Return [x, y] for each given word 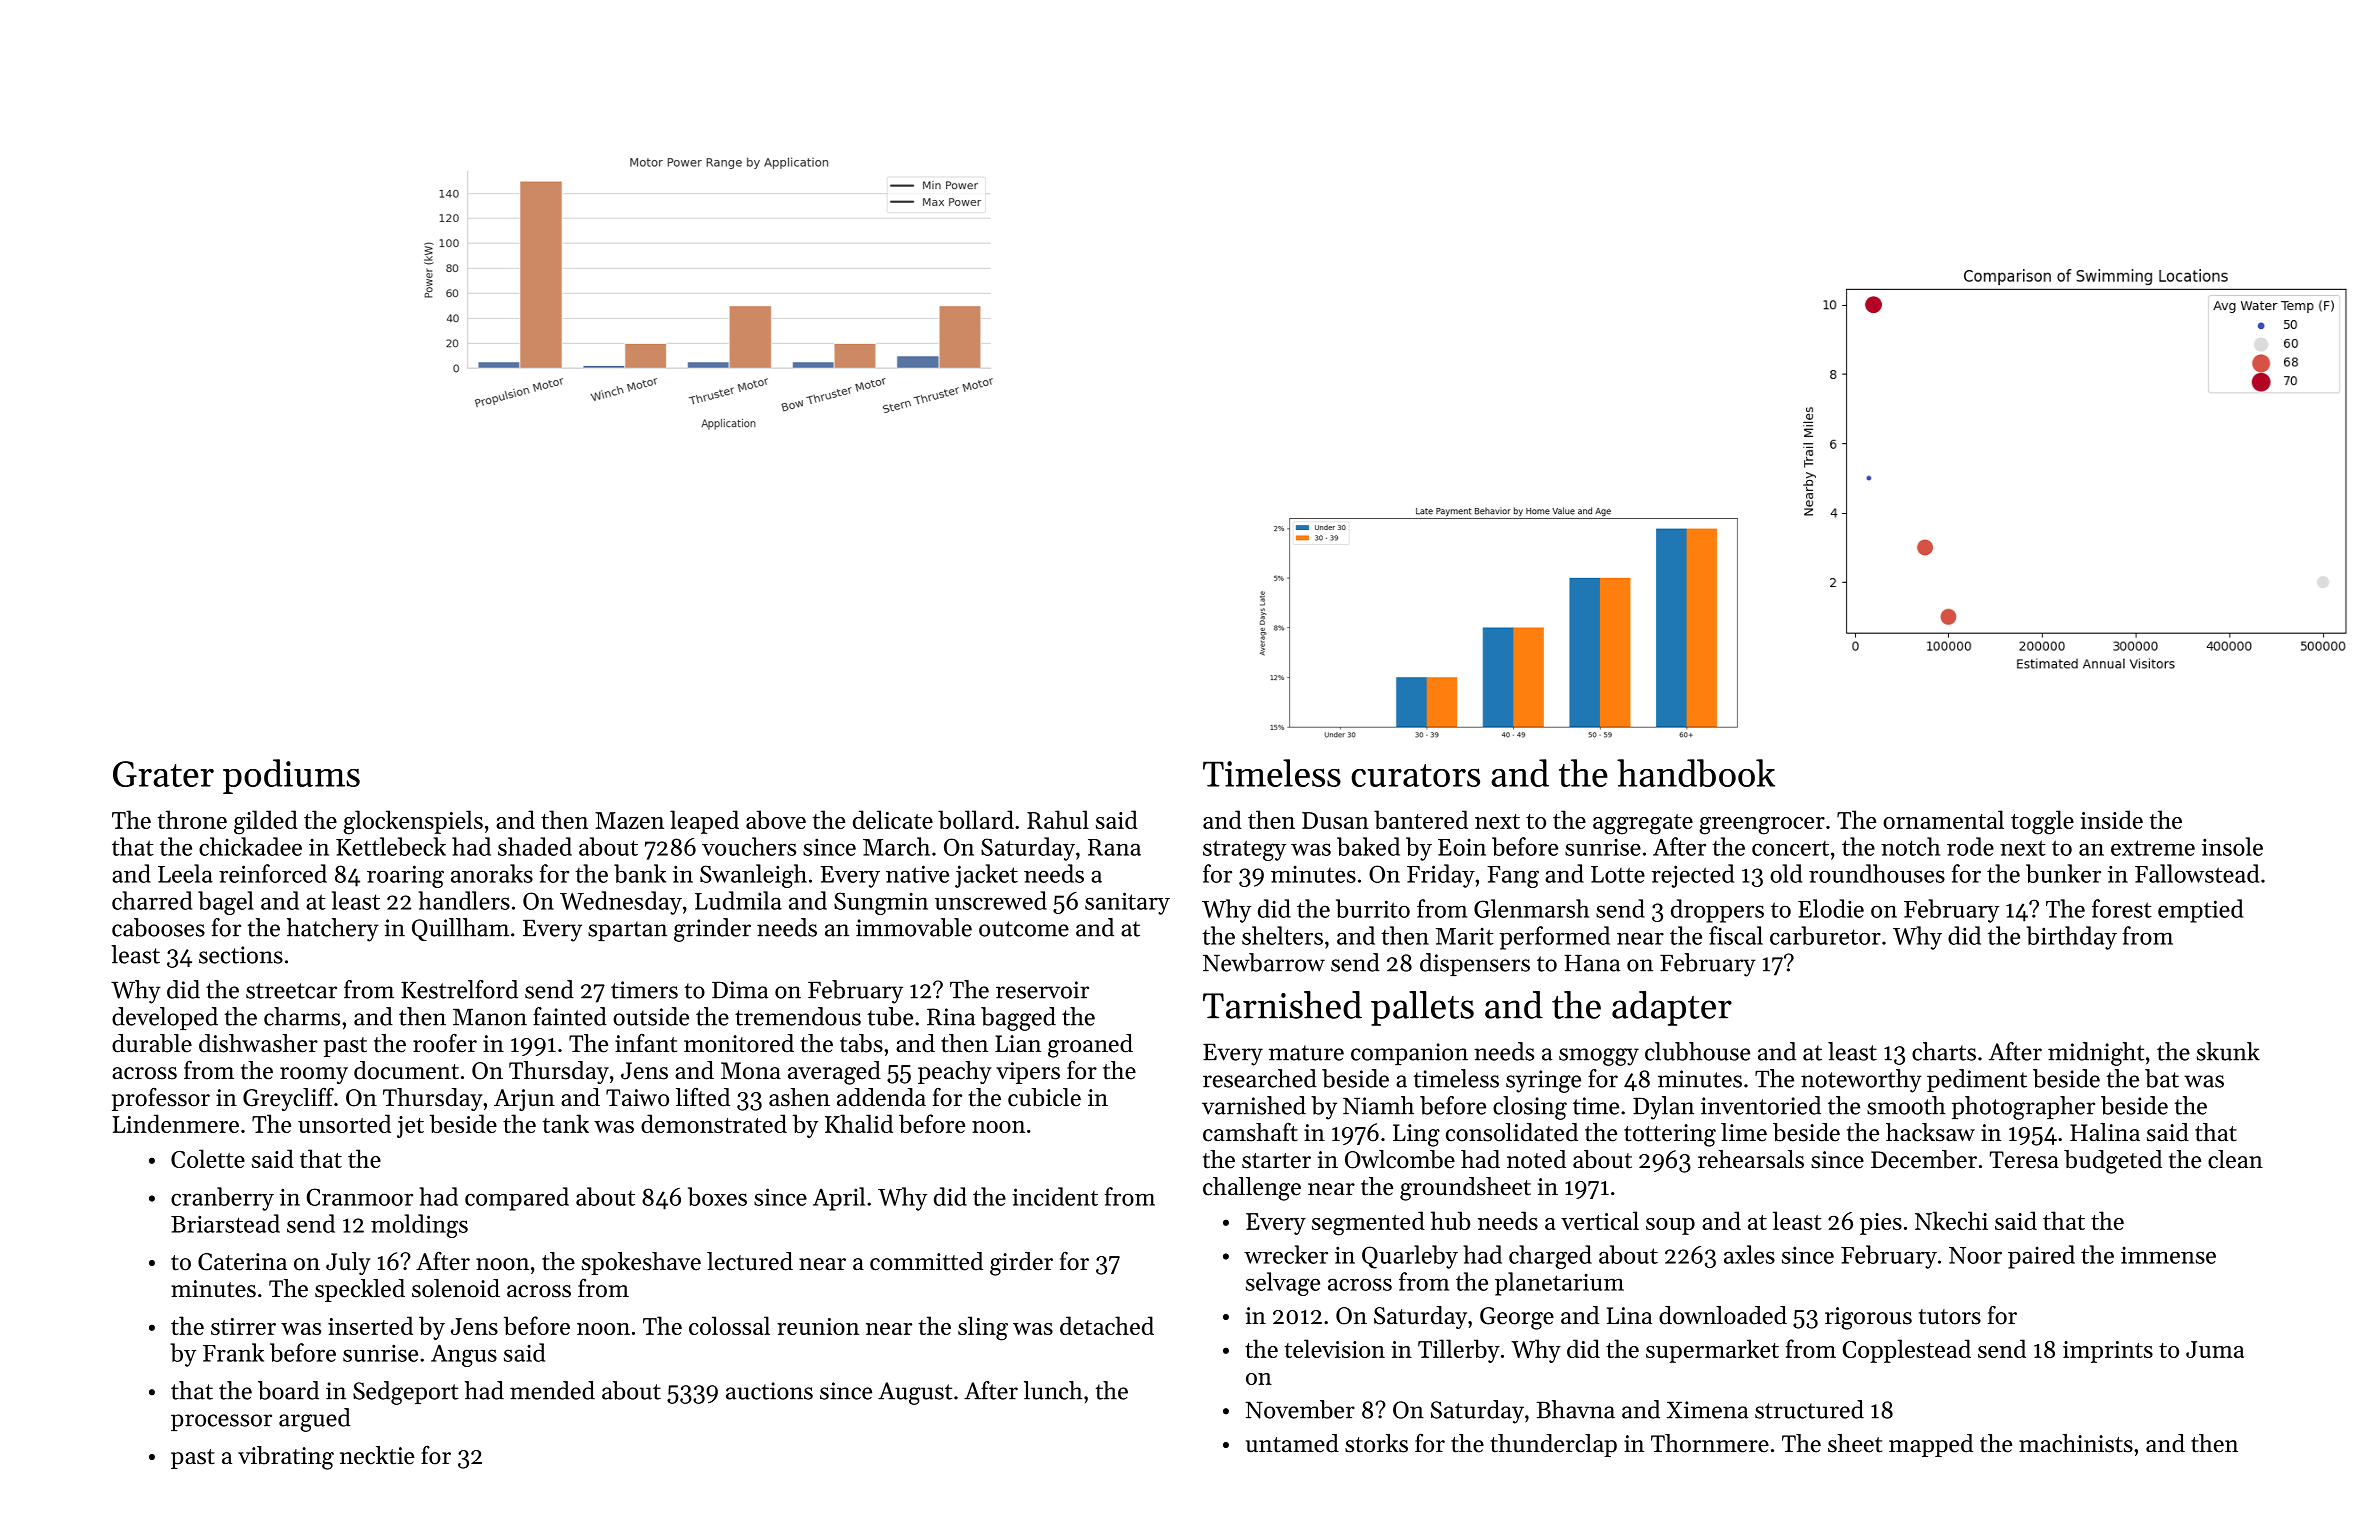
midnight [2096, 1054]
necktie [377, 1455]
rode [1970, 846]
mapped [1931, 1445]
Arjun [524, 1100]
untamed [1292, 1443]
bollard [976, 819]
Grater [163, 774]
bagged [1018, 1019]
